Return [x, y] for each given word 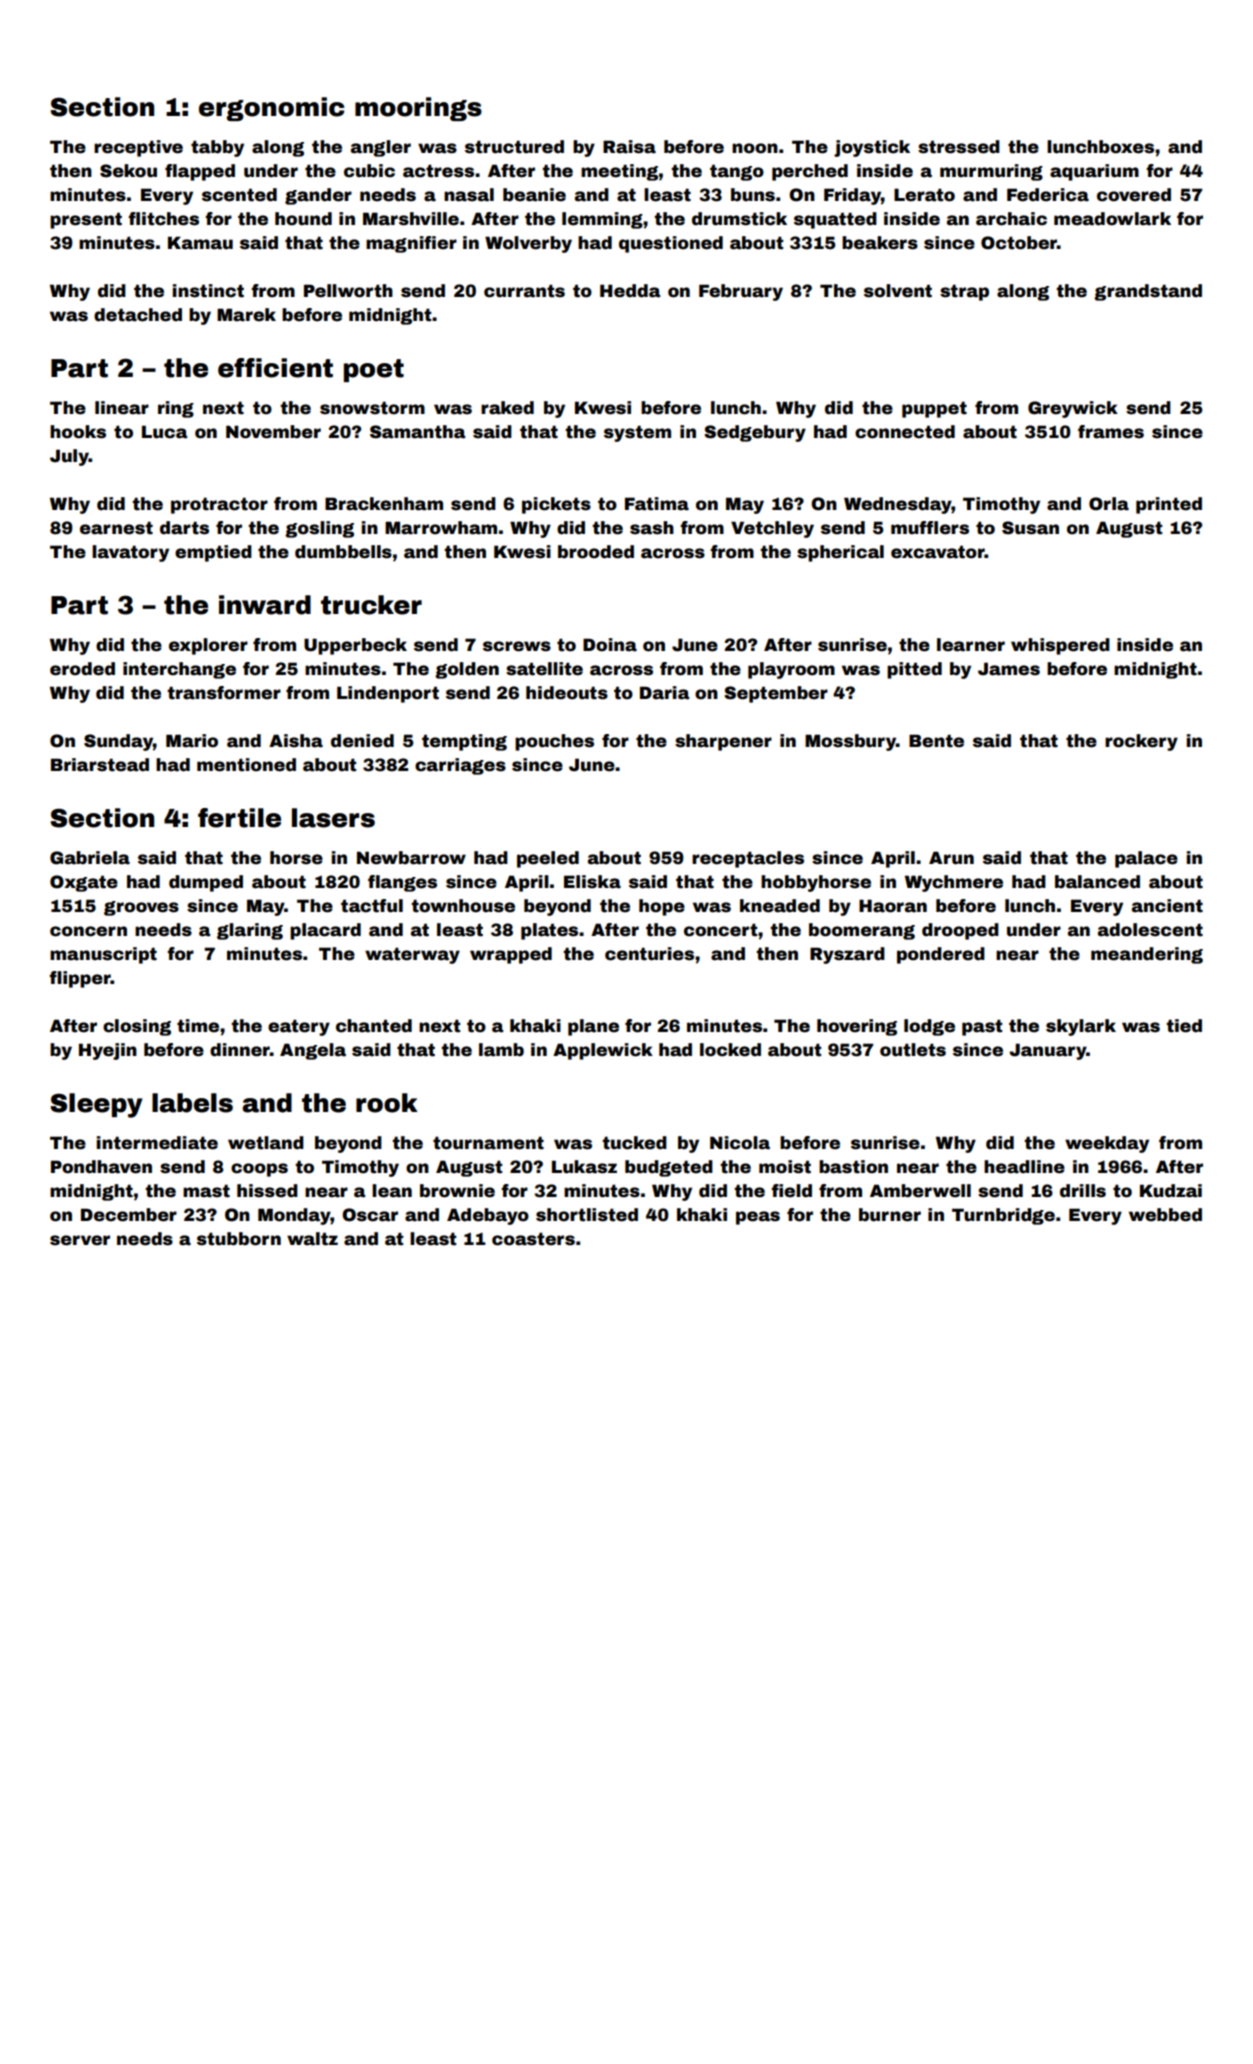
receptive [138, 148]
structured [514, 147]
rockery [1141, 742]
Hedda [630, 291]
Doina [610, 645]
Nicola [740, 1143]
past [982, 1027]
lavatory [130, 553]
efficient [275, 368]
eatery [299, 1027]
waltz [312, 1239]
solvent [898, 291]
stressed [959, 147]
